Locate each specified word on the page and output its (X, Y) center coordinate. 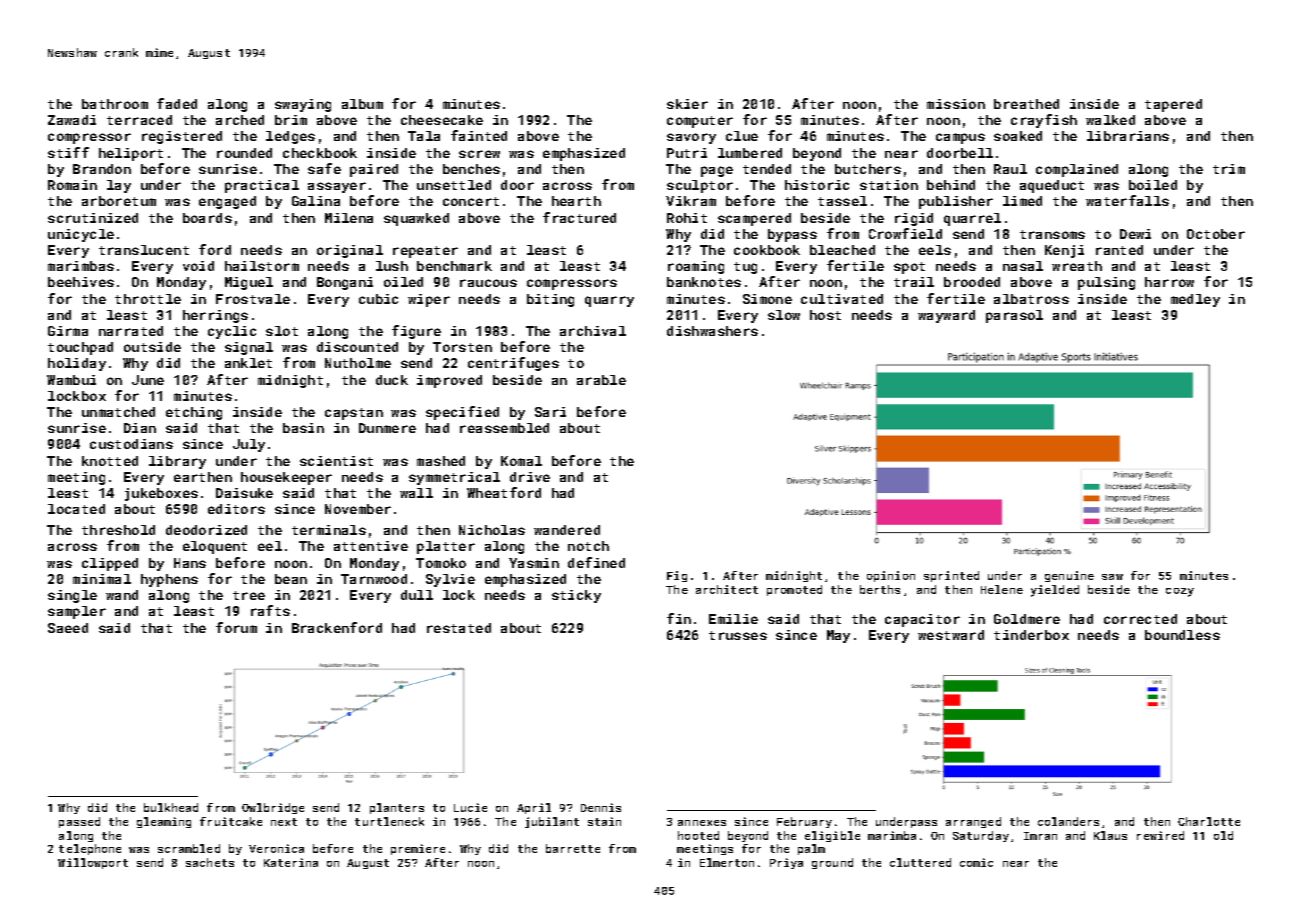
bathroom (115, 104)
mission (956, 104)
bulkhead (171, 807)
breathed (1026, 104)
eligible (832, 836)
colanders (1068, 821)
